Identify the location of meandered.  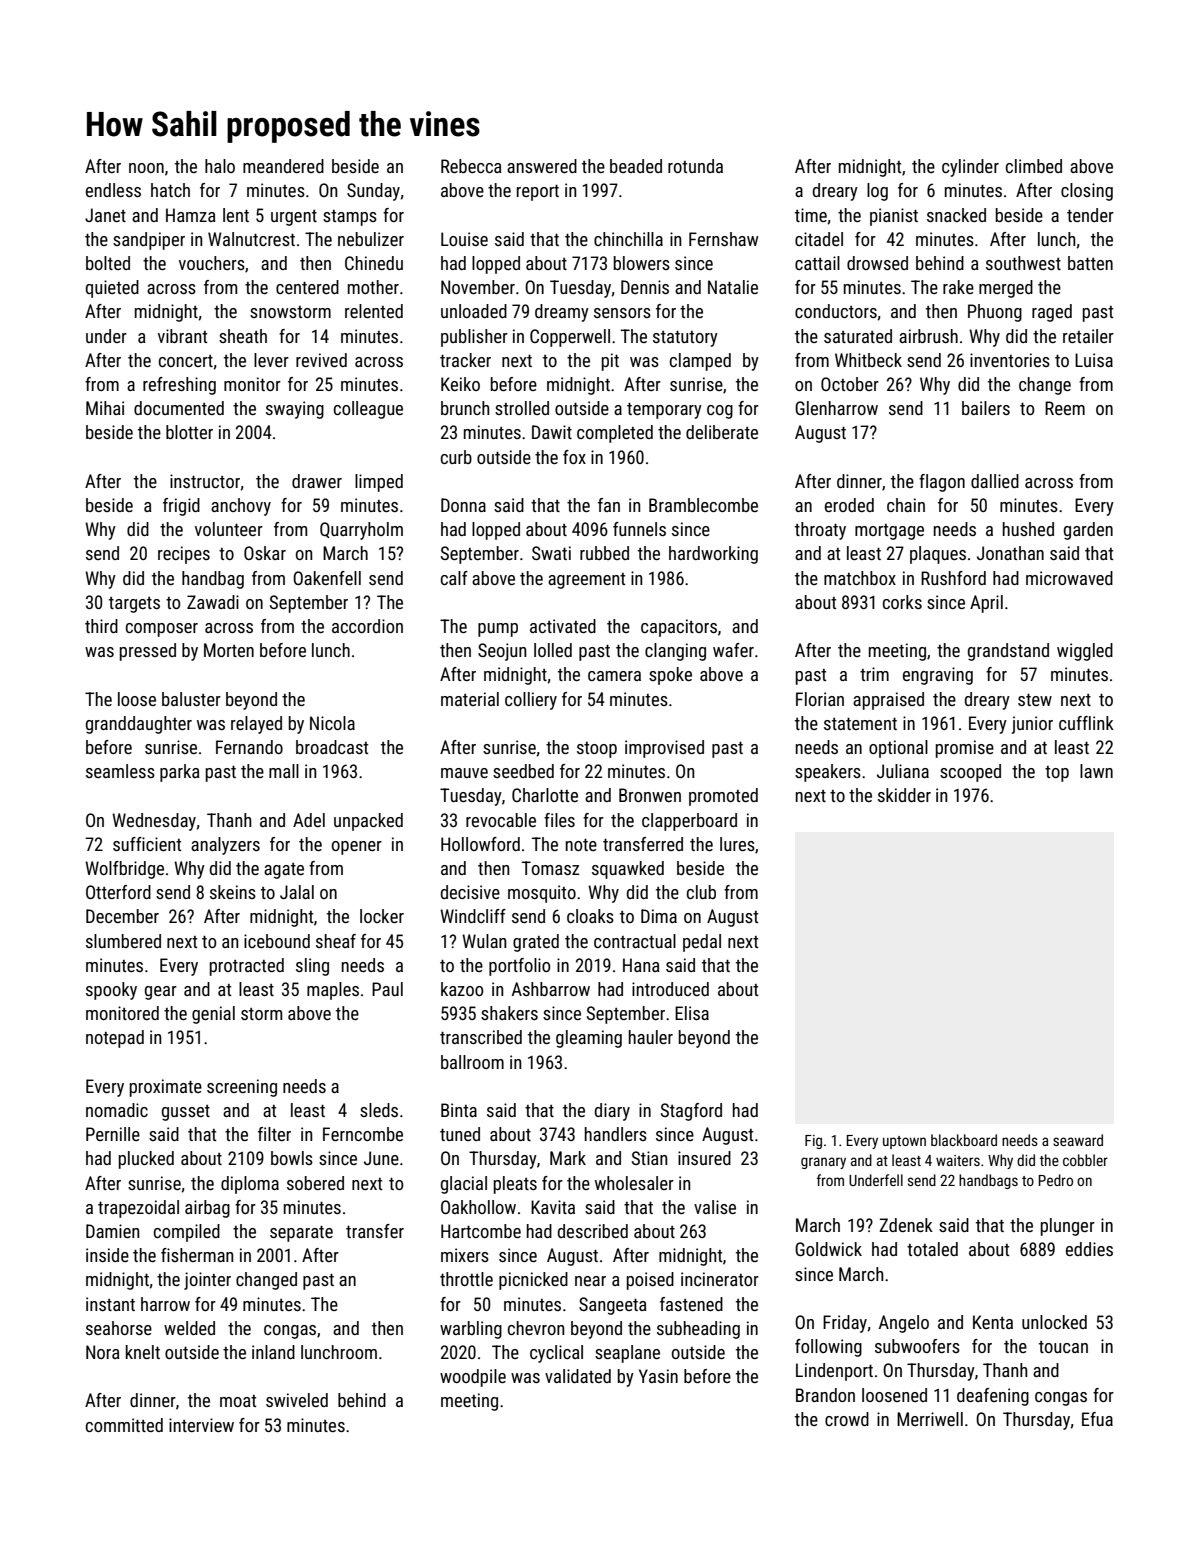
(283, 166).
